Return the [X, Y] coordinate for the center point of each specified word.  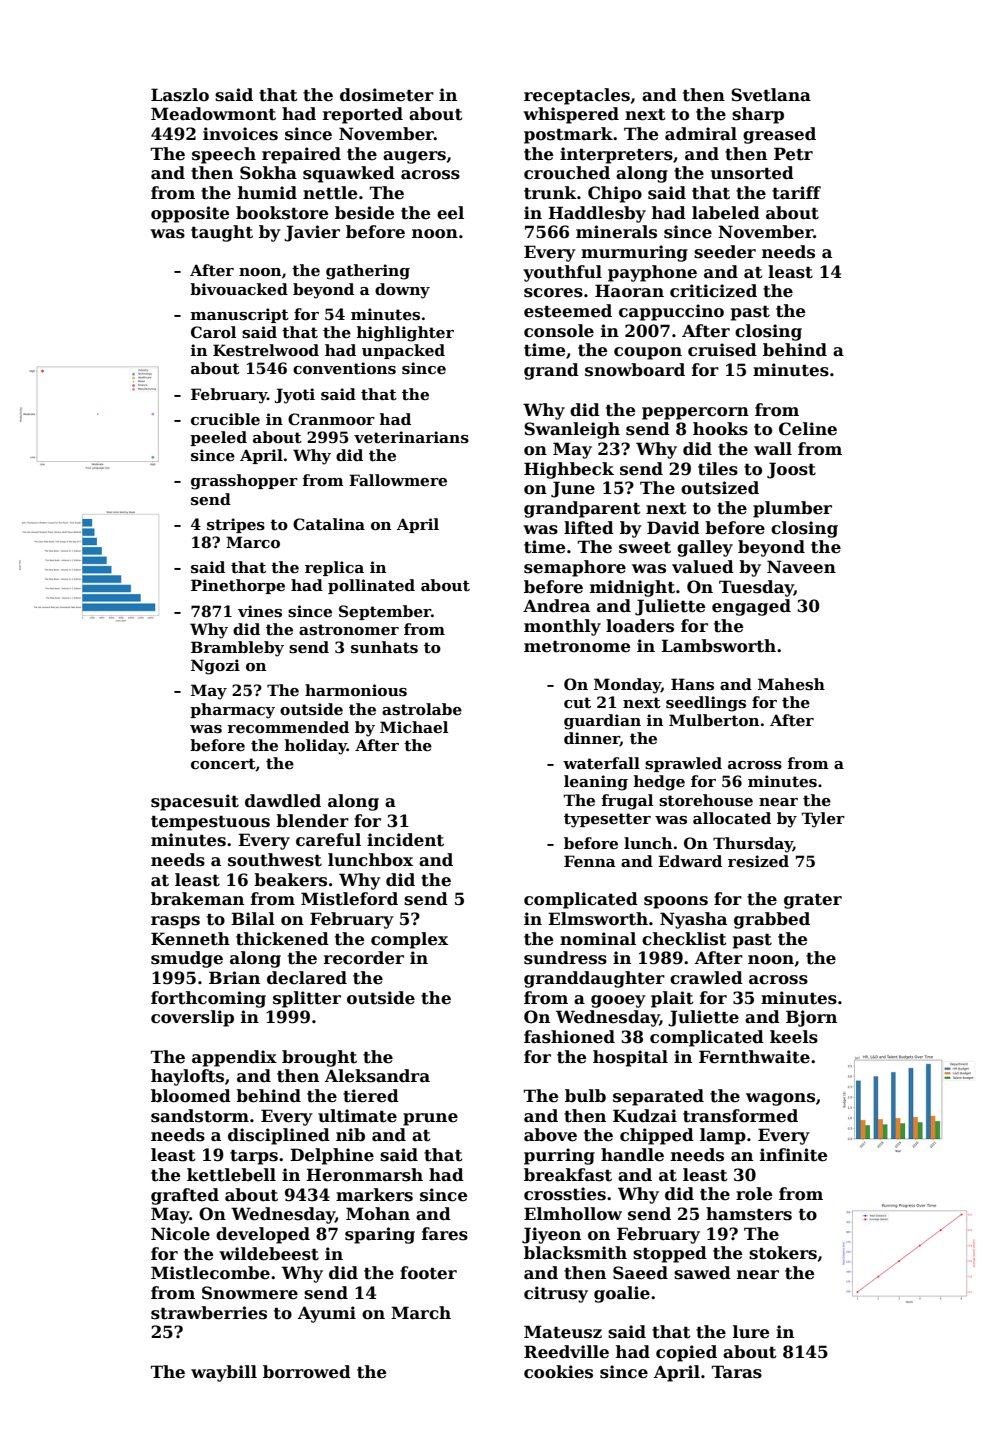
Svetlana [771, 95]
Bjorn [811, 1018]
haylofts [187, 1077]
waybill [224, 1373]
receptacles [577, 96]
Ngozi [215, 667]
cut [577, 702]
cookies [558, 1372]
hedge [659, 783]
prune [430, 1119]
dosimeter [387, 95]
